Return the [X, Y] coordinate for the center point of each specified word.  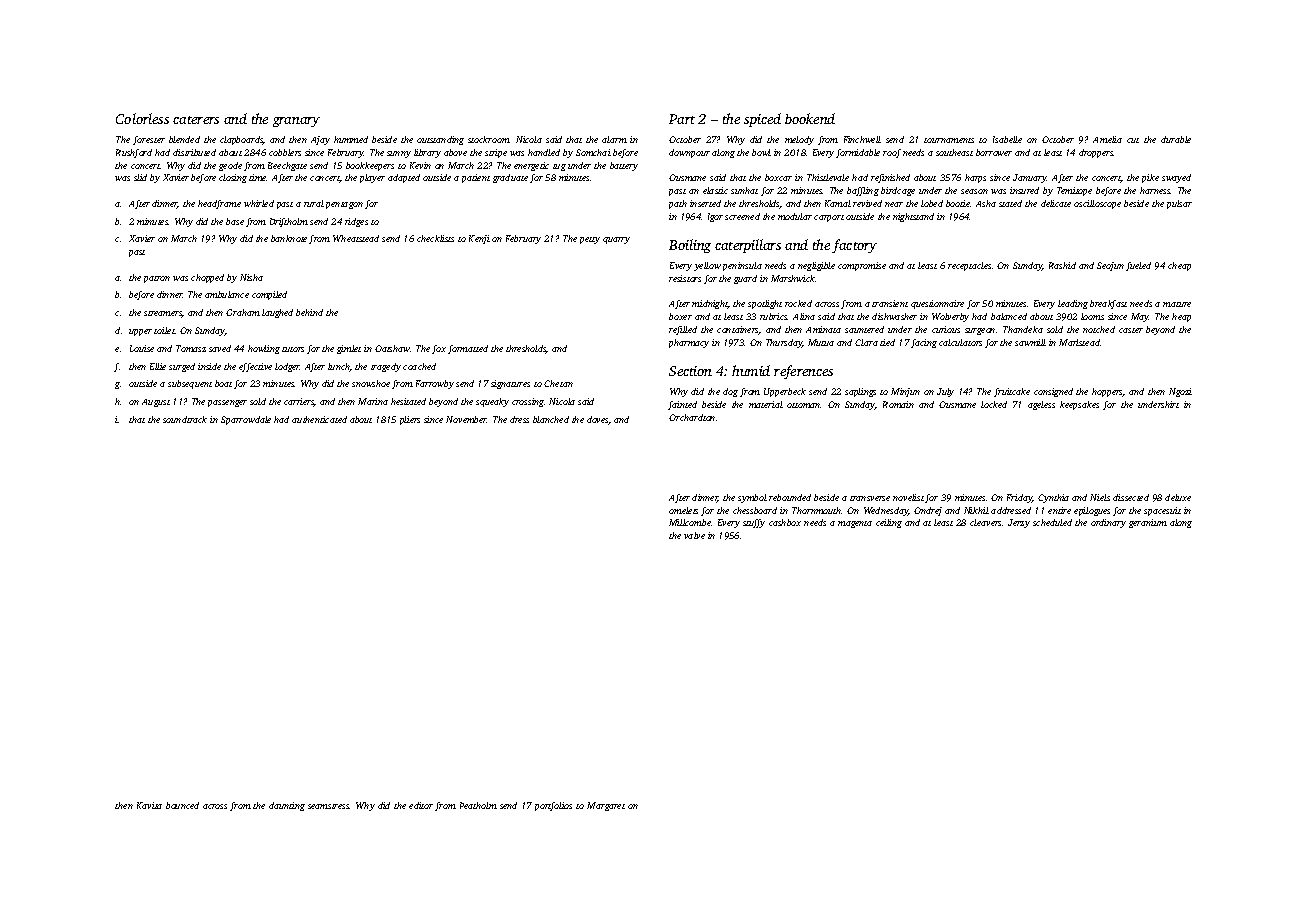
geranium [1148, 523]
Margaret [606, 806]
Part [682, 119]
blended [184, 139]
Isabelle [1007, 139]
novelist [908, 497]
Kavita [149, 805]
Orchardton [692, 417]
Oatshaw [392, 348]
